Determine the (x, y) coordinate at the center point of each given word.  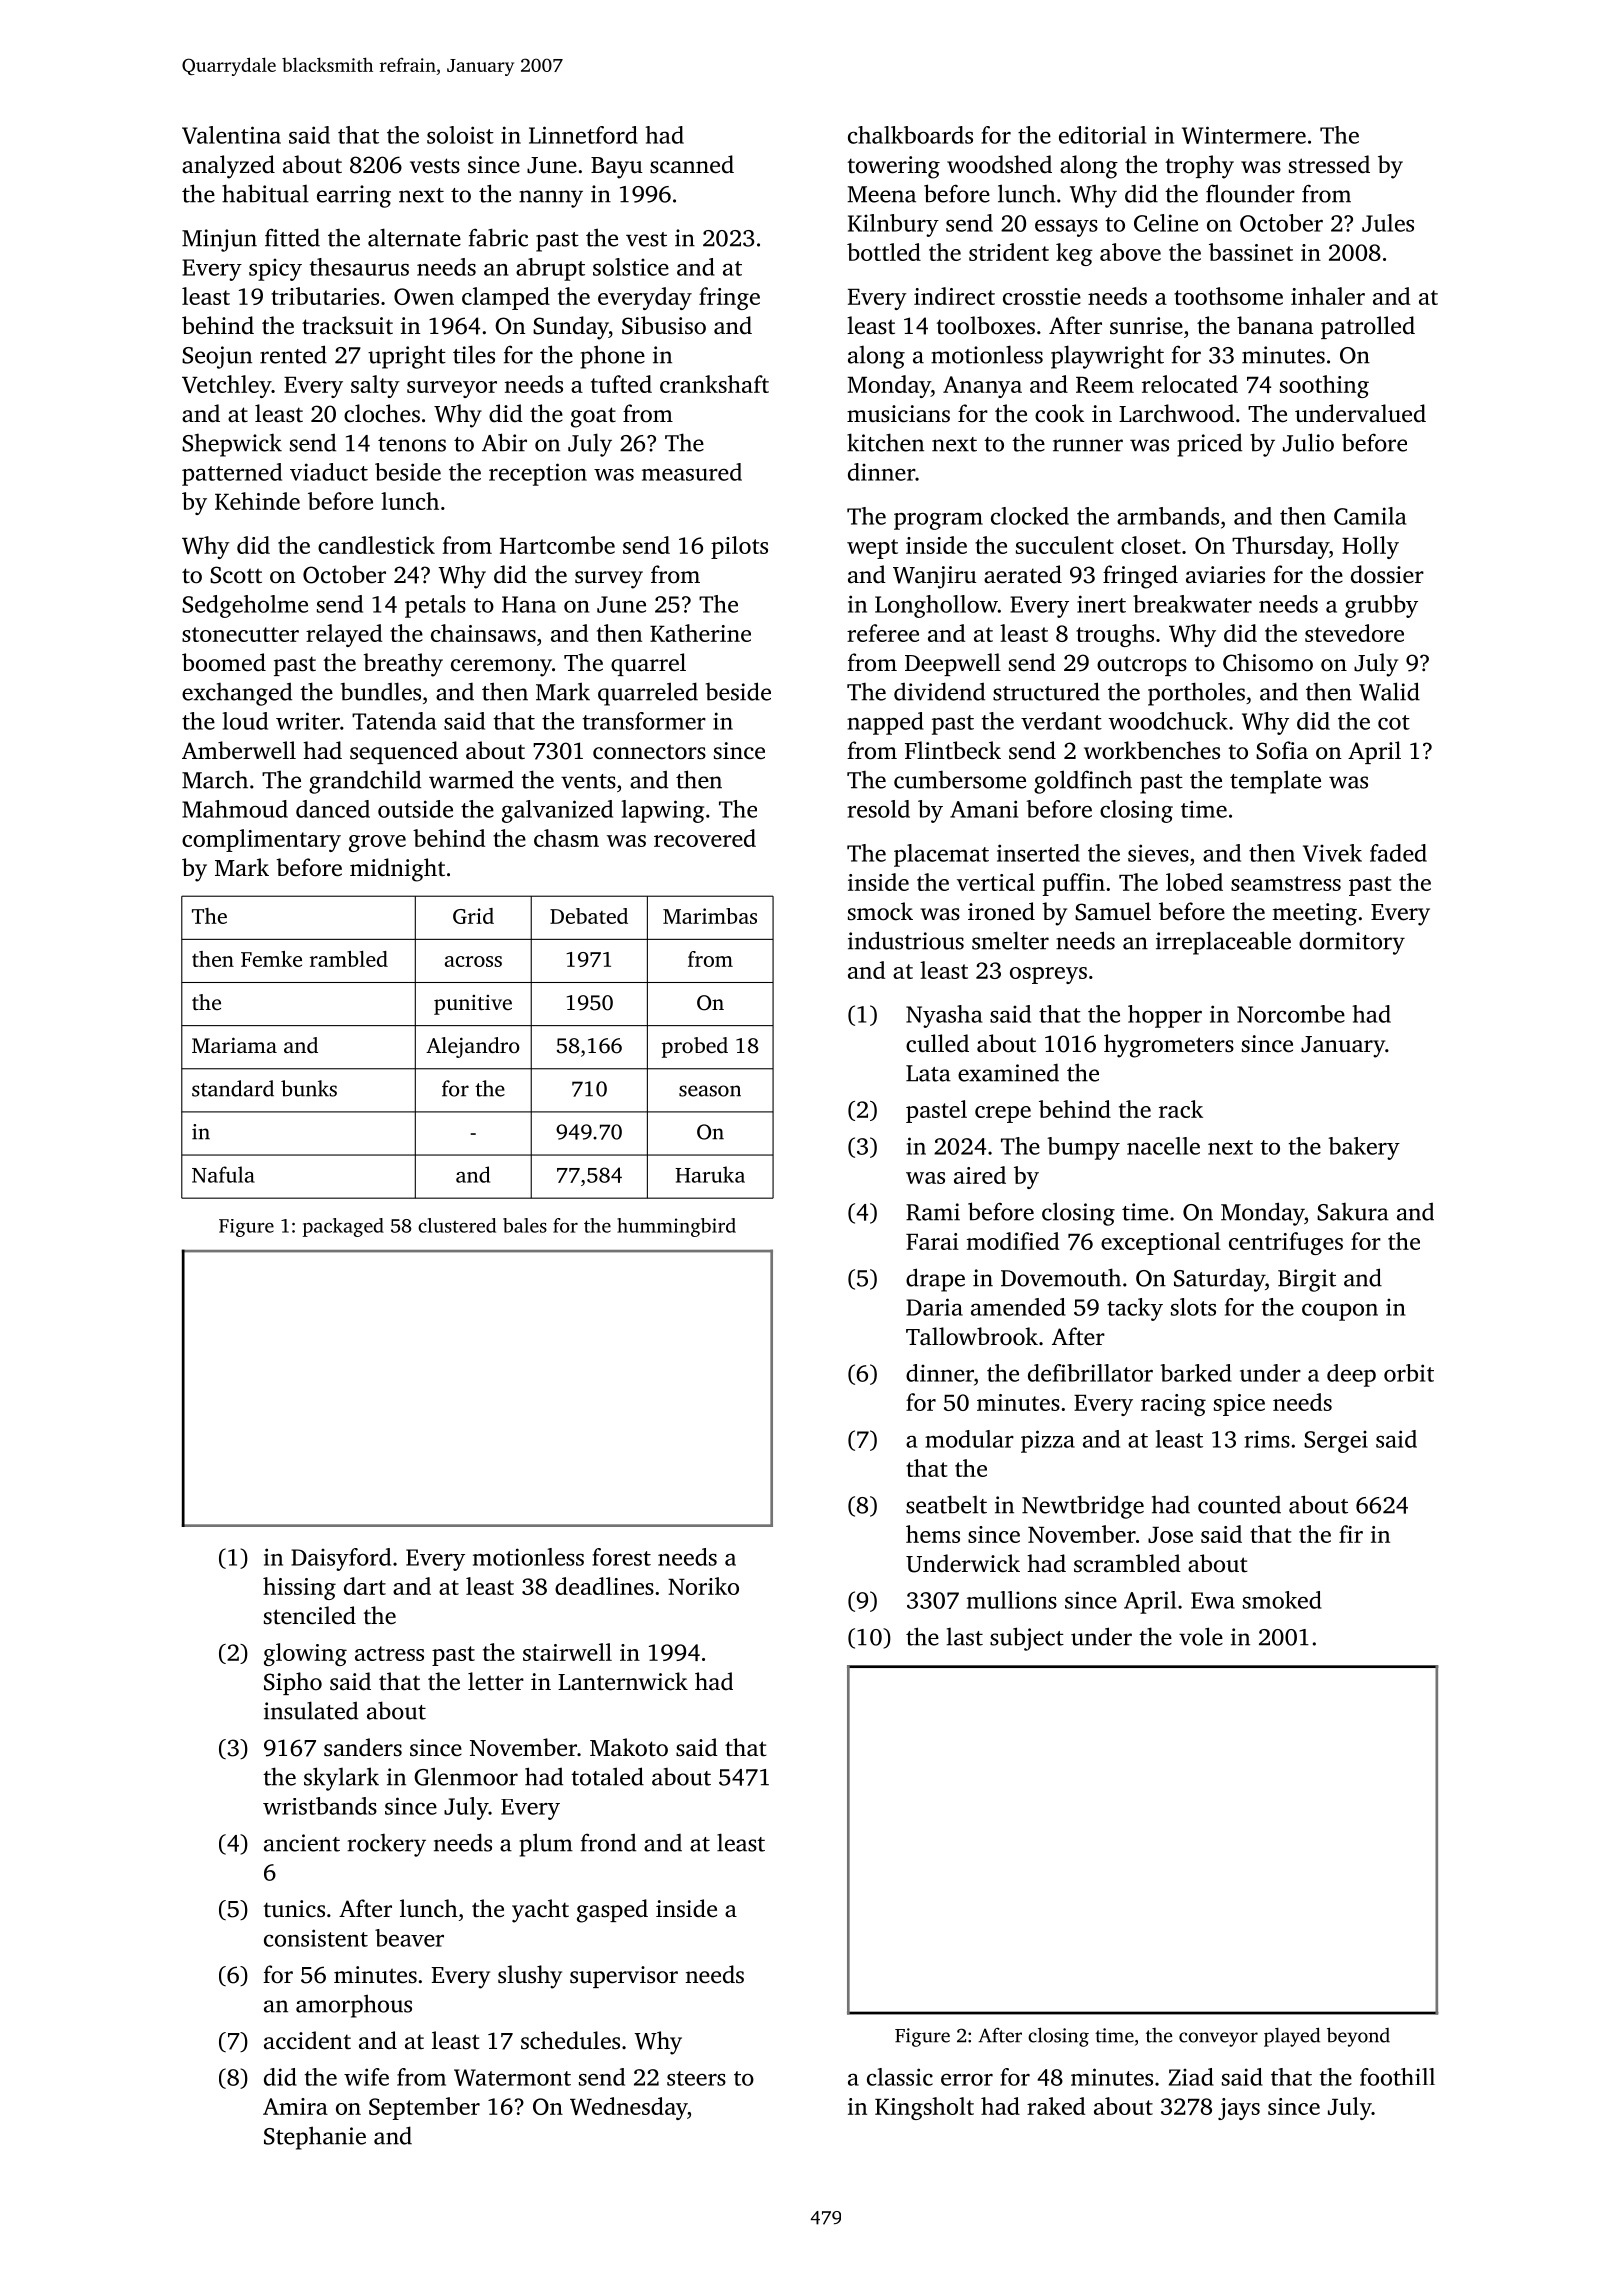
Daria (934, 1307)
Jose (1170, 1535)
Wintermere (1244, 135)
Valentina (231, 135)
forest (621, 1557)
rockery (386, 1845)
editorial (1102, 135)
